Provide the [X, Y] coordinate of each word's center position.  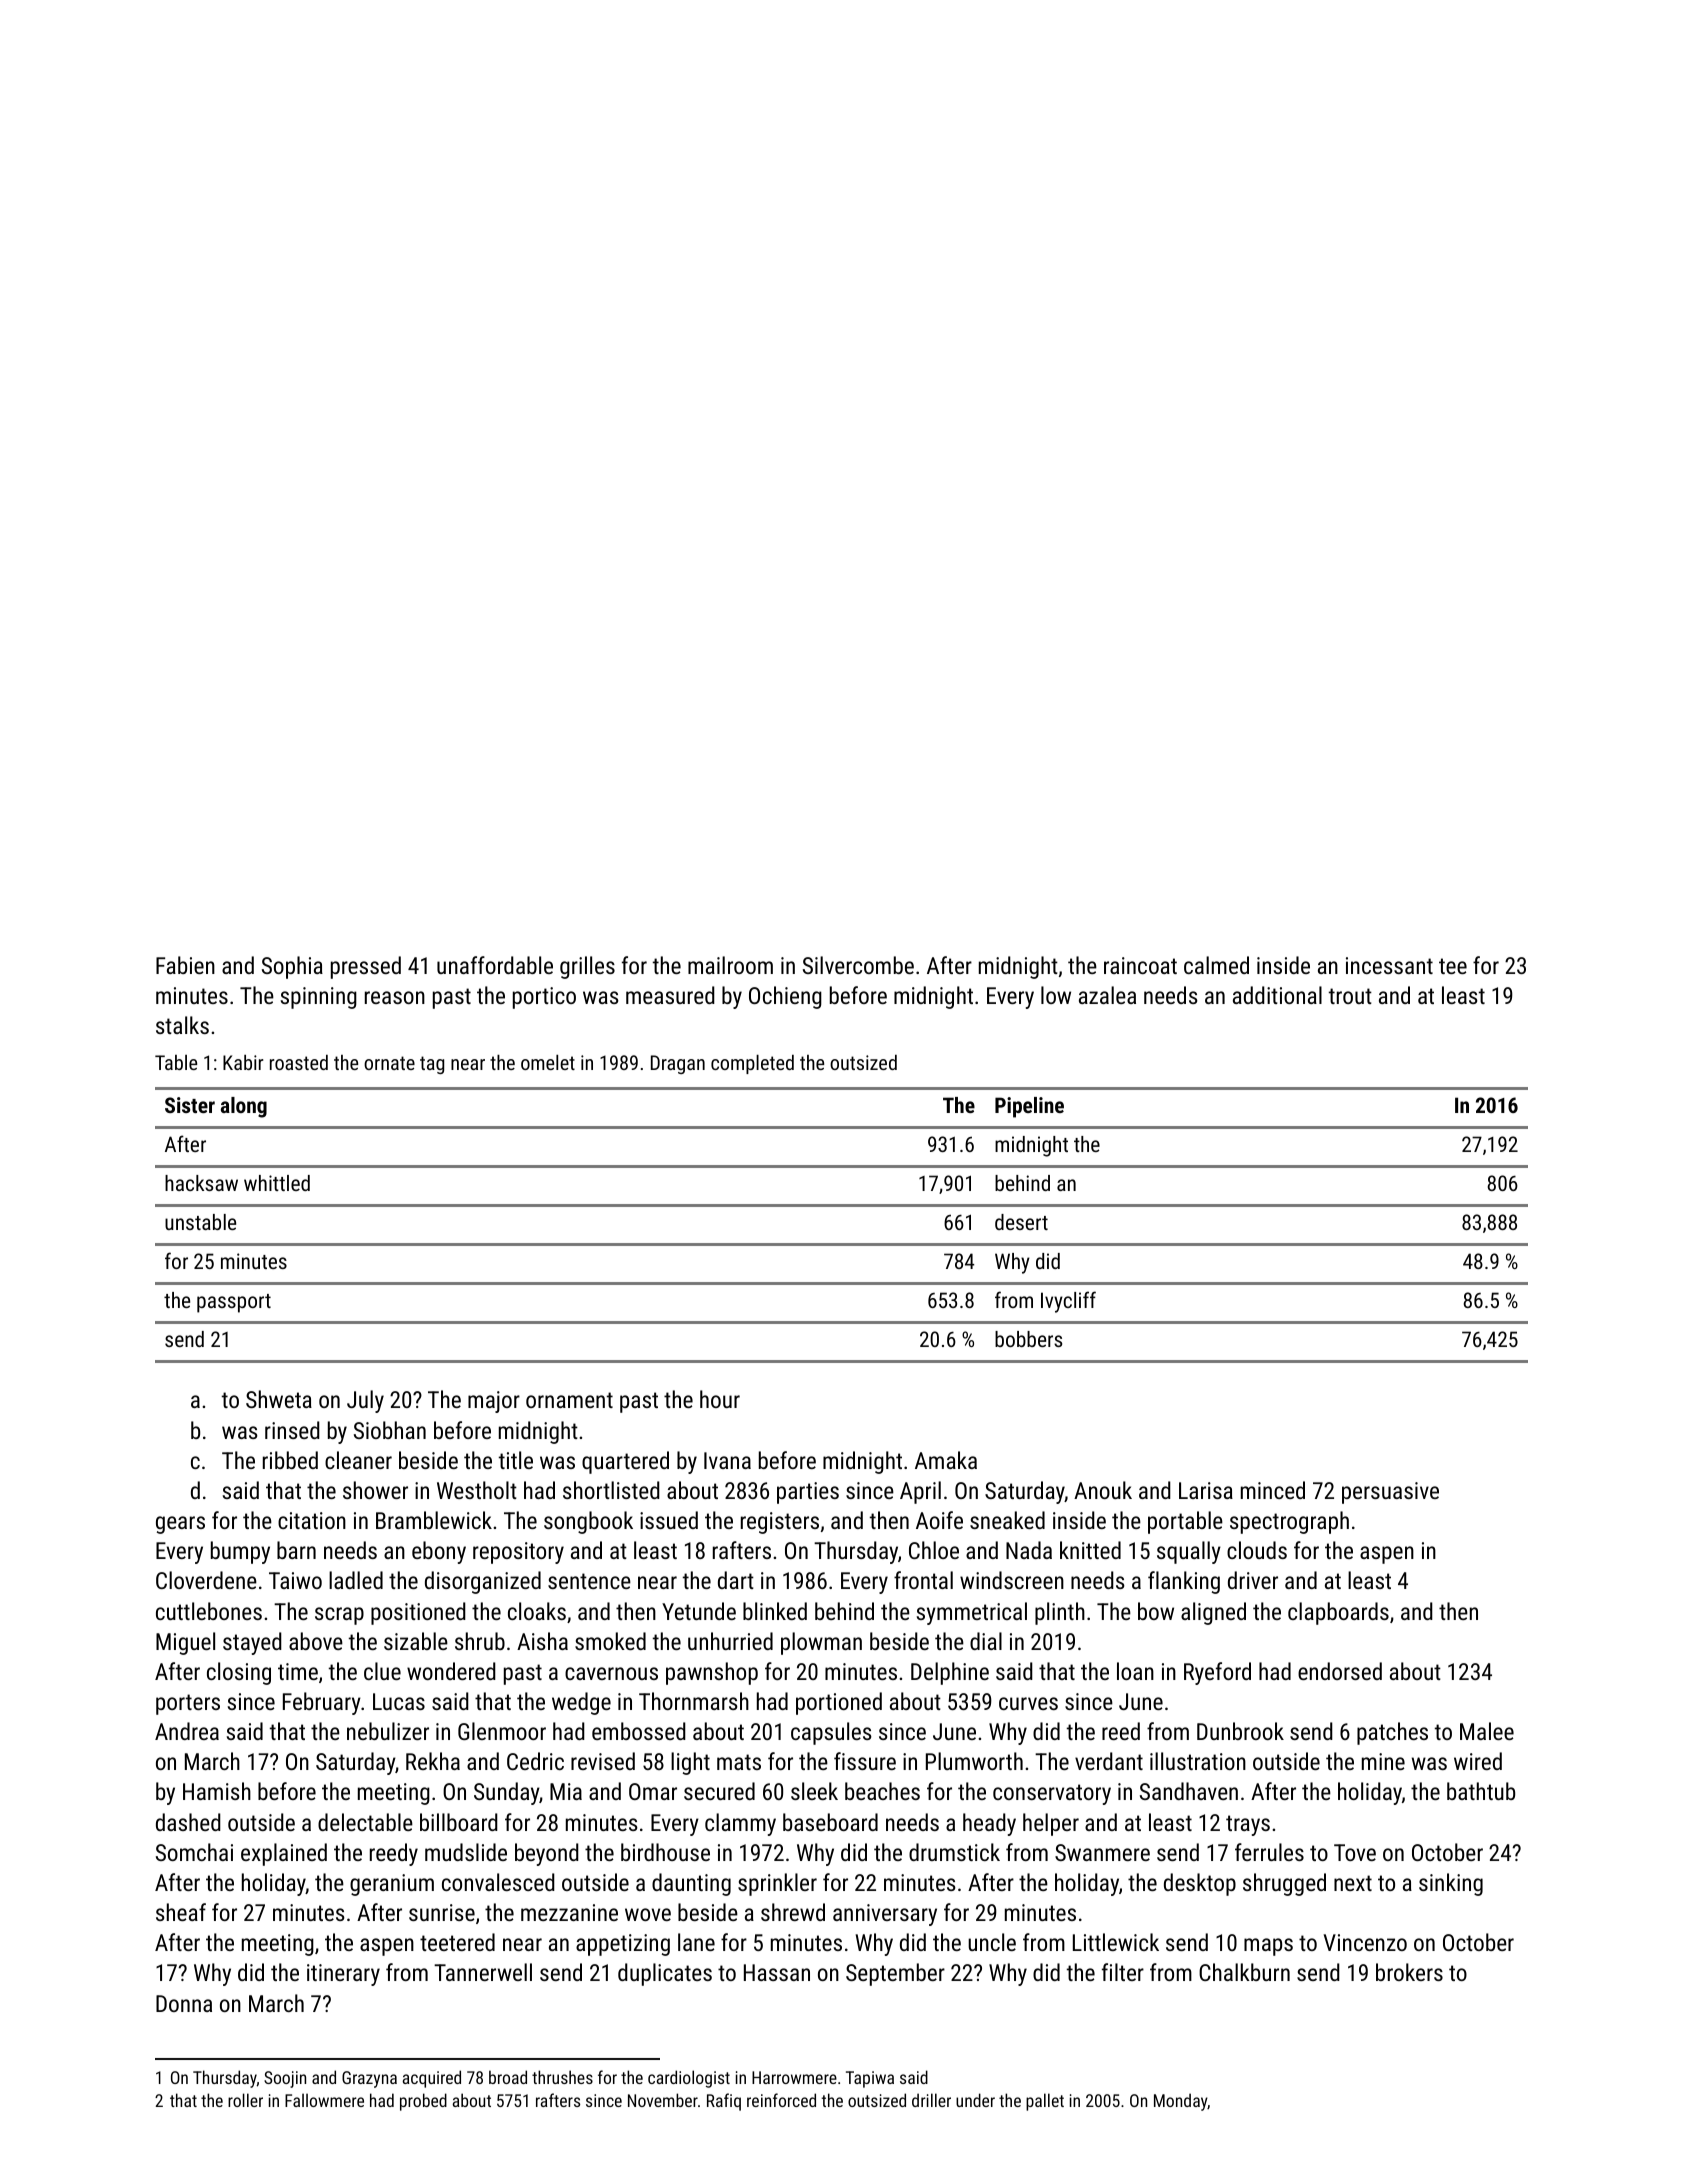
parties [808, 1493]
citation [312, 1520]
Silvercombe [858, 965]
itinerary [343, 1975]
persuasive [1390, 1493]
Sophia [292, 967]
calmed [1216, 965]
